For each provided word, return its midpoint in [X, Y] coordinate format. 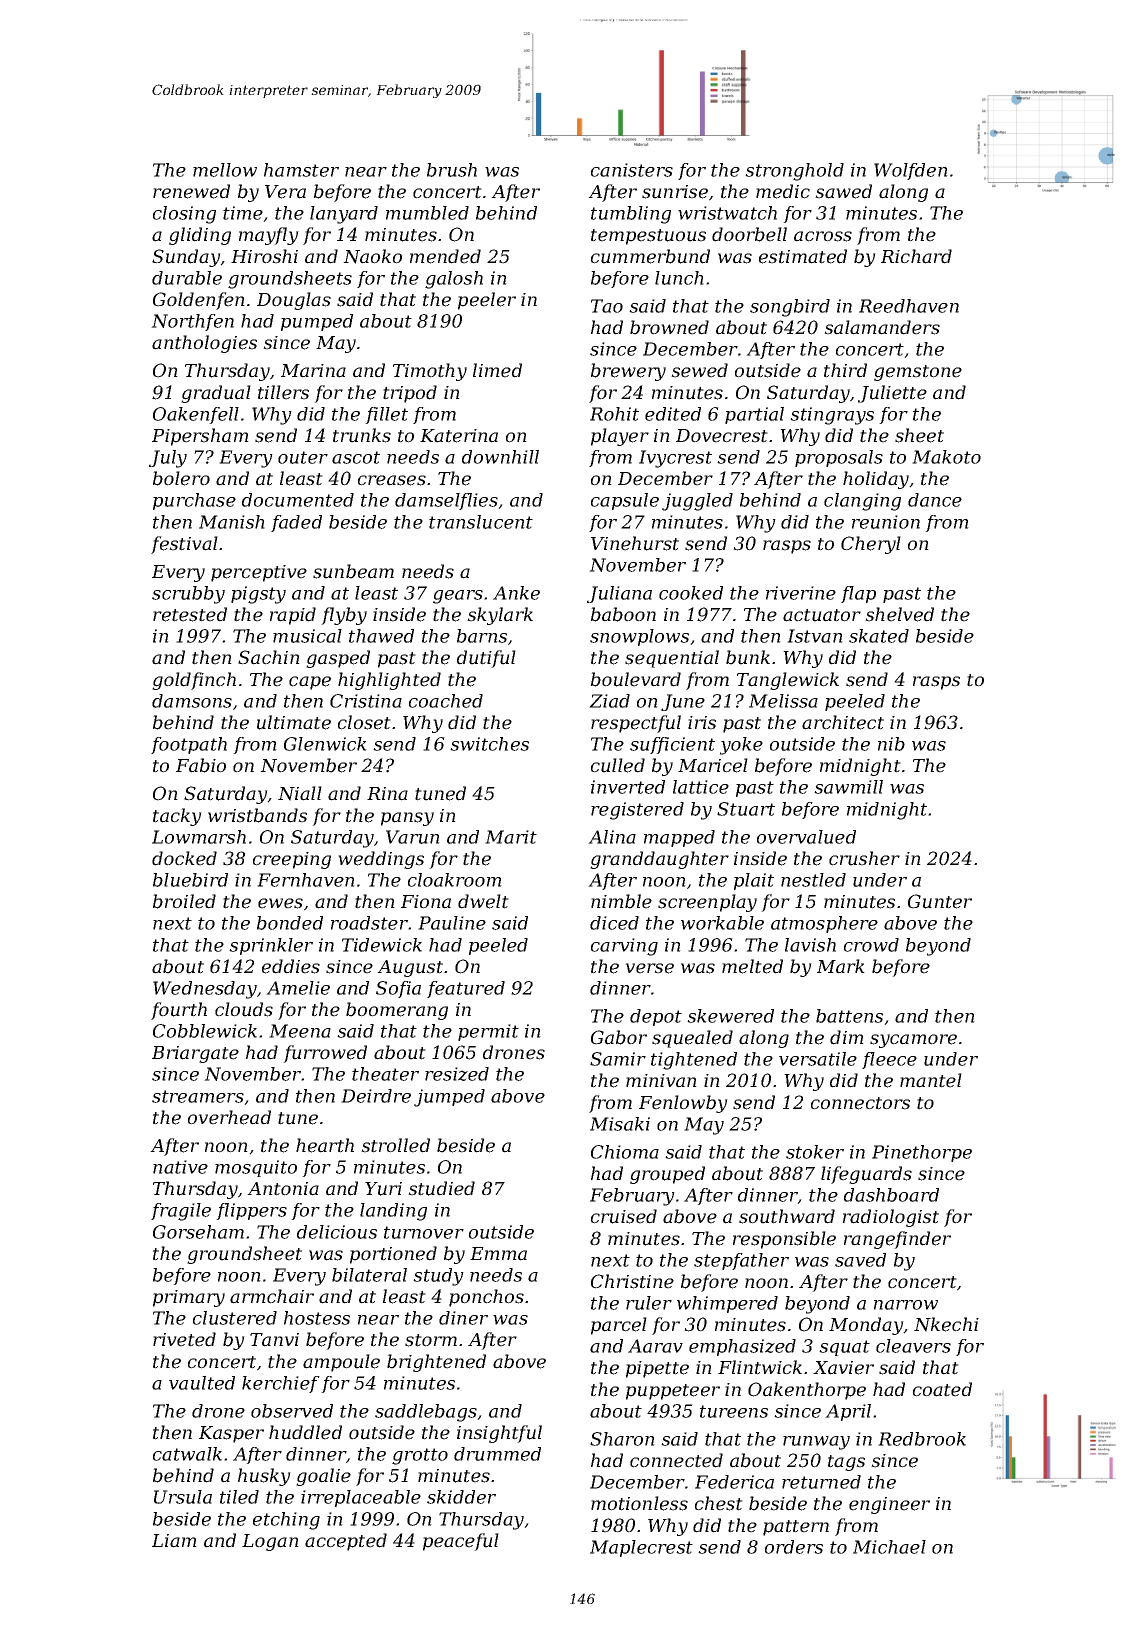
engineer [889, 1505]
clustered [235, 1318]
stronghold [794, 172]
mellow [225, 170]
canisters [632, 170]
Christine [632, 1281]
